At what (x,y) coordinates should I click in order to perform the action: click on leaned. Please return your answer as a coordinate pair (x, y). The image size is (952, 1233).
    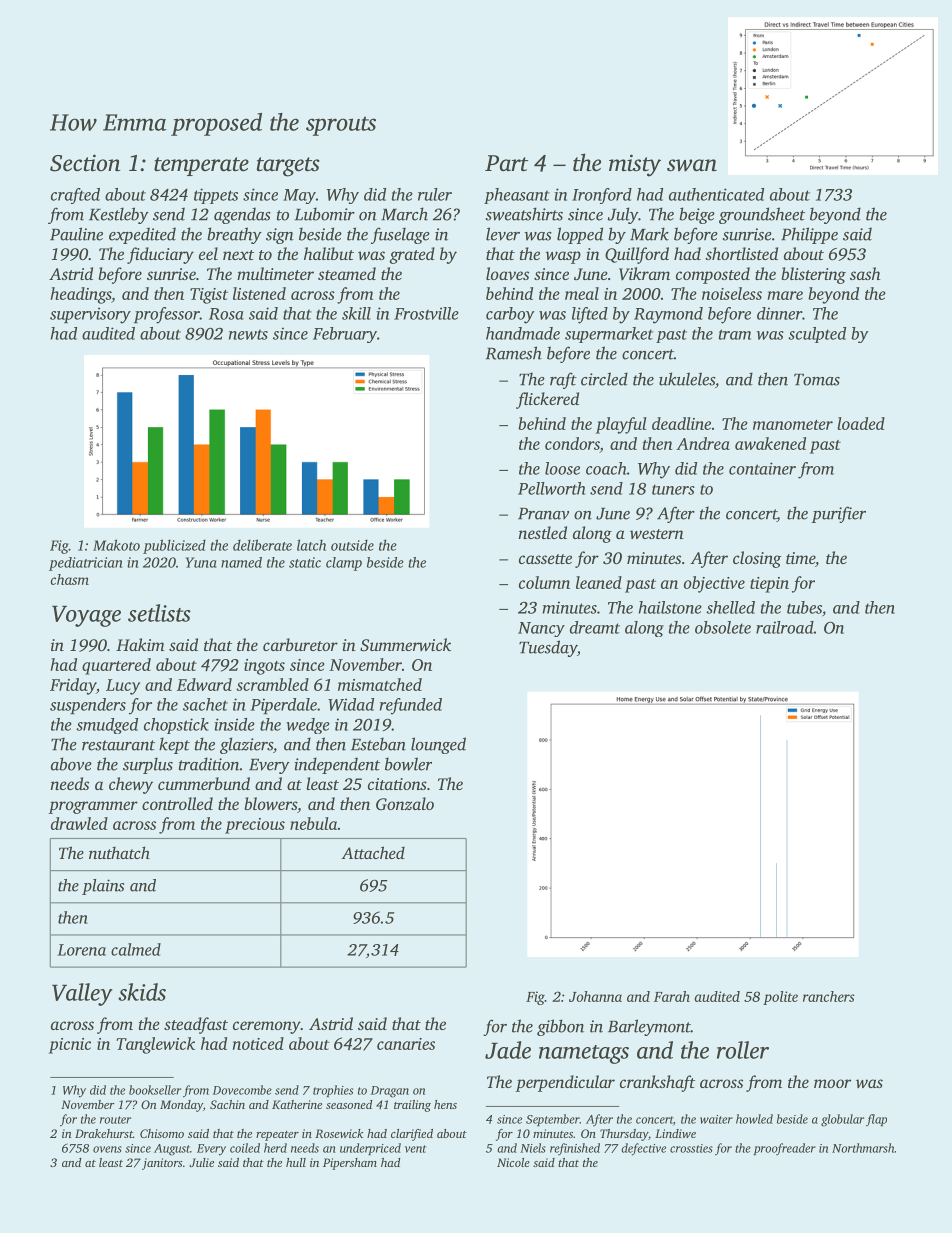
    Looking at the image, I should click on (599, 582).
